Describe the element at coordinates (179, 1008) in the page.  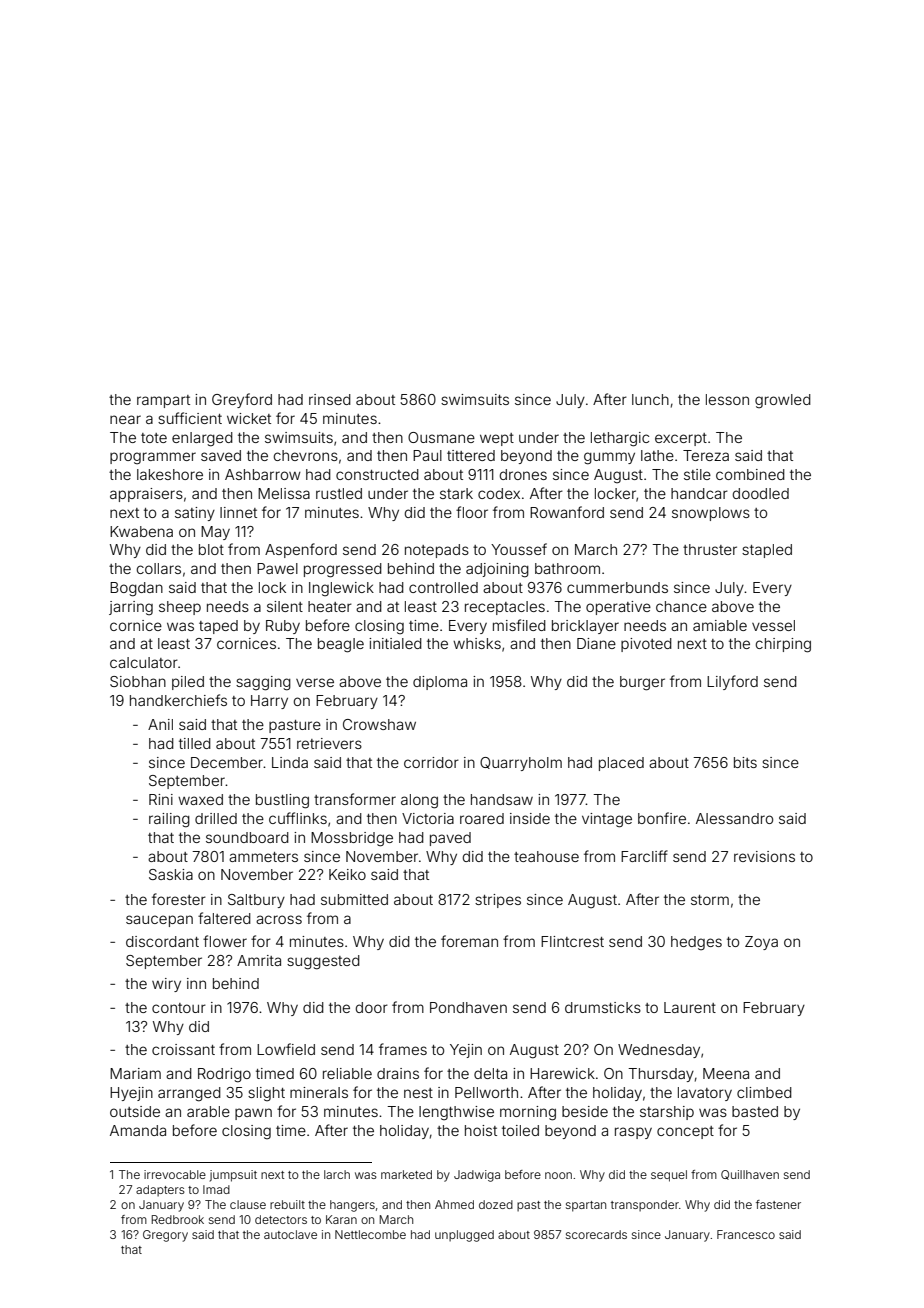
I see `contour` at that location.
